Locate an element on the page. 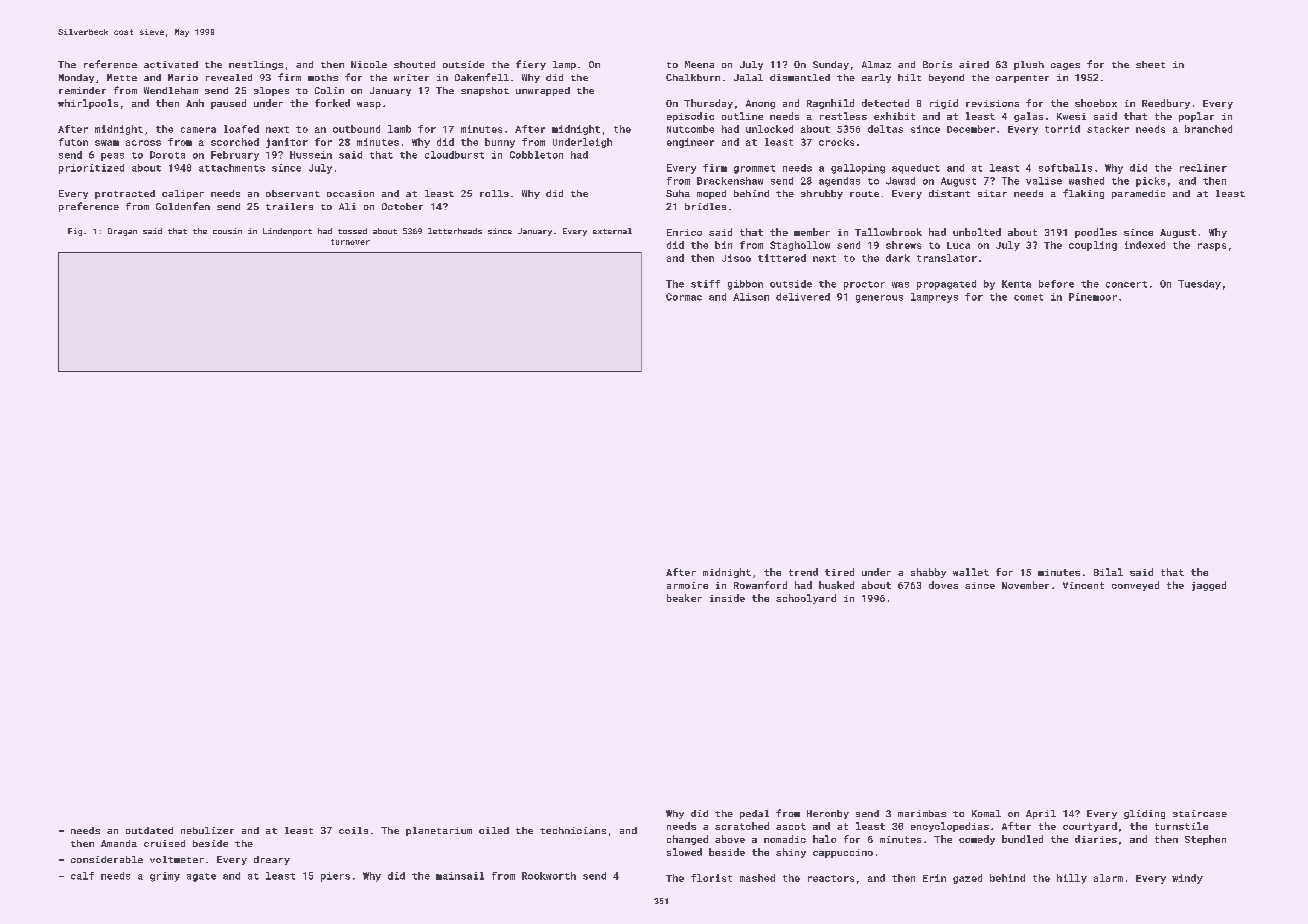 This page has height=924, width=1308. Nicole is located at coordinates (369, 64).
